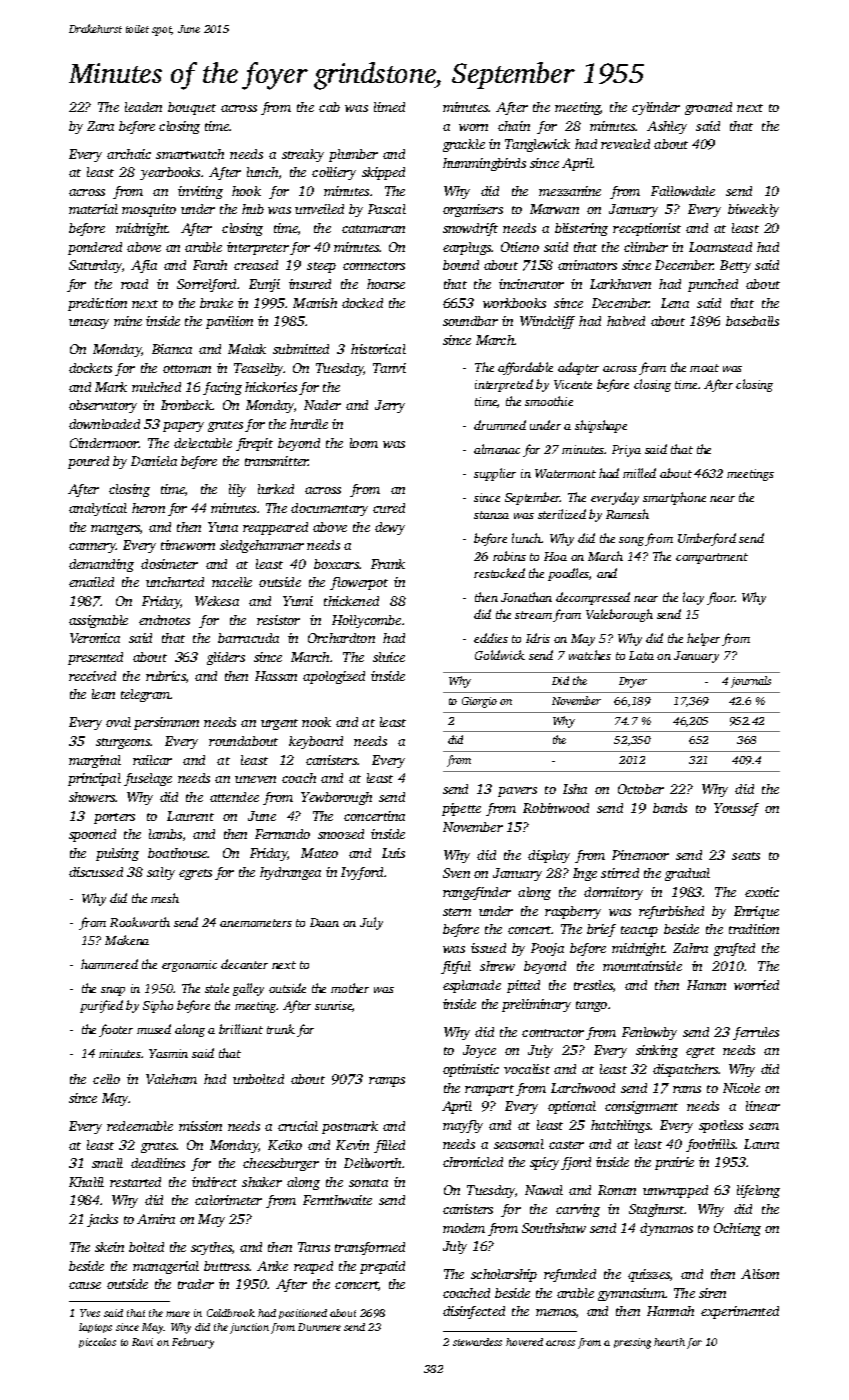 This image has width=849, height=1400. Describe the element at coordinates (149, 210) in the image. I see `mosquito` at that location.
